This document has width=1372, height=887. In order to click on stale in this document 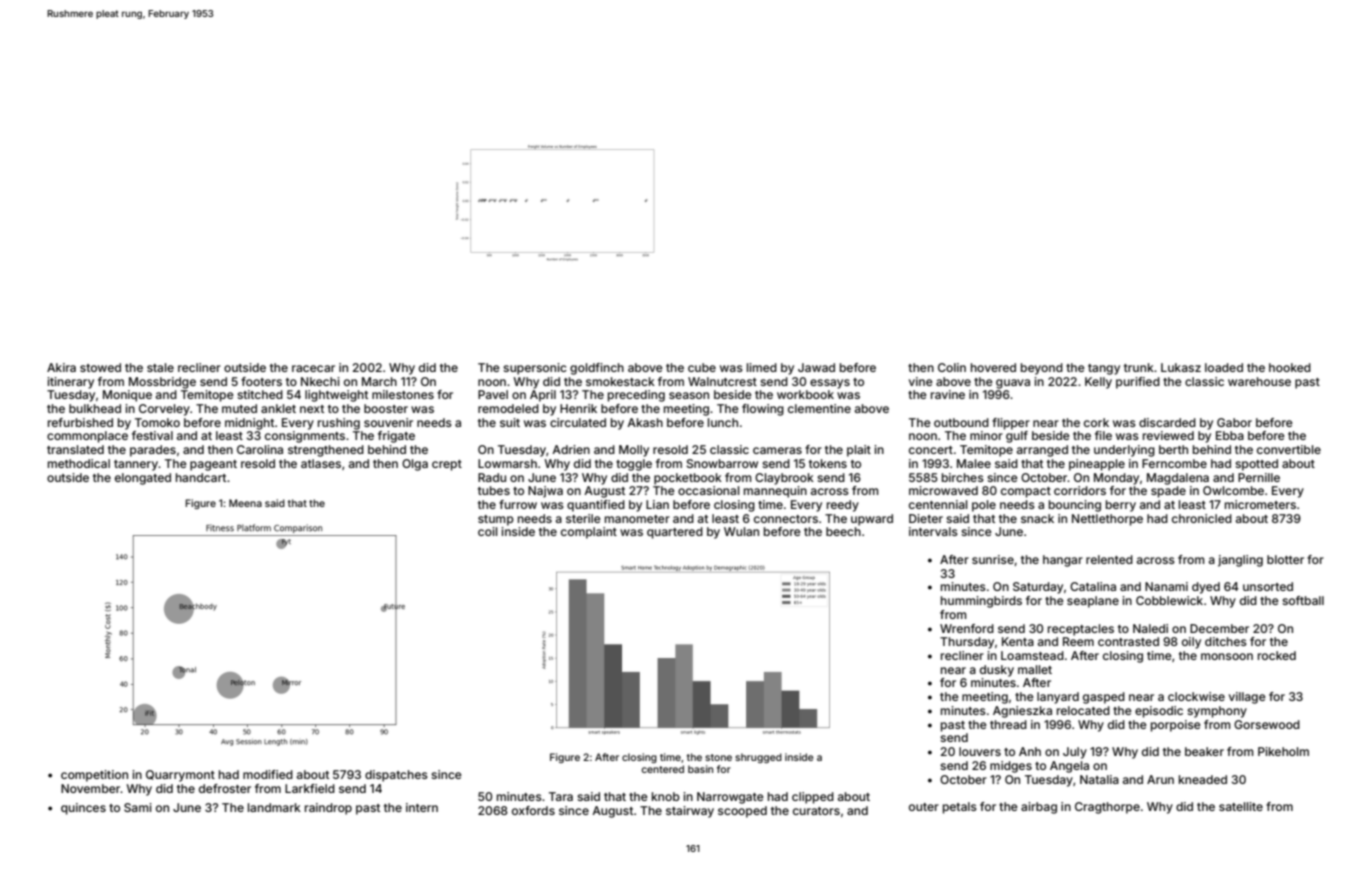, I will do `click(160, 367)`.
